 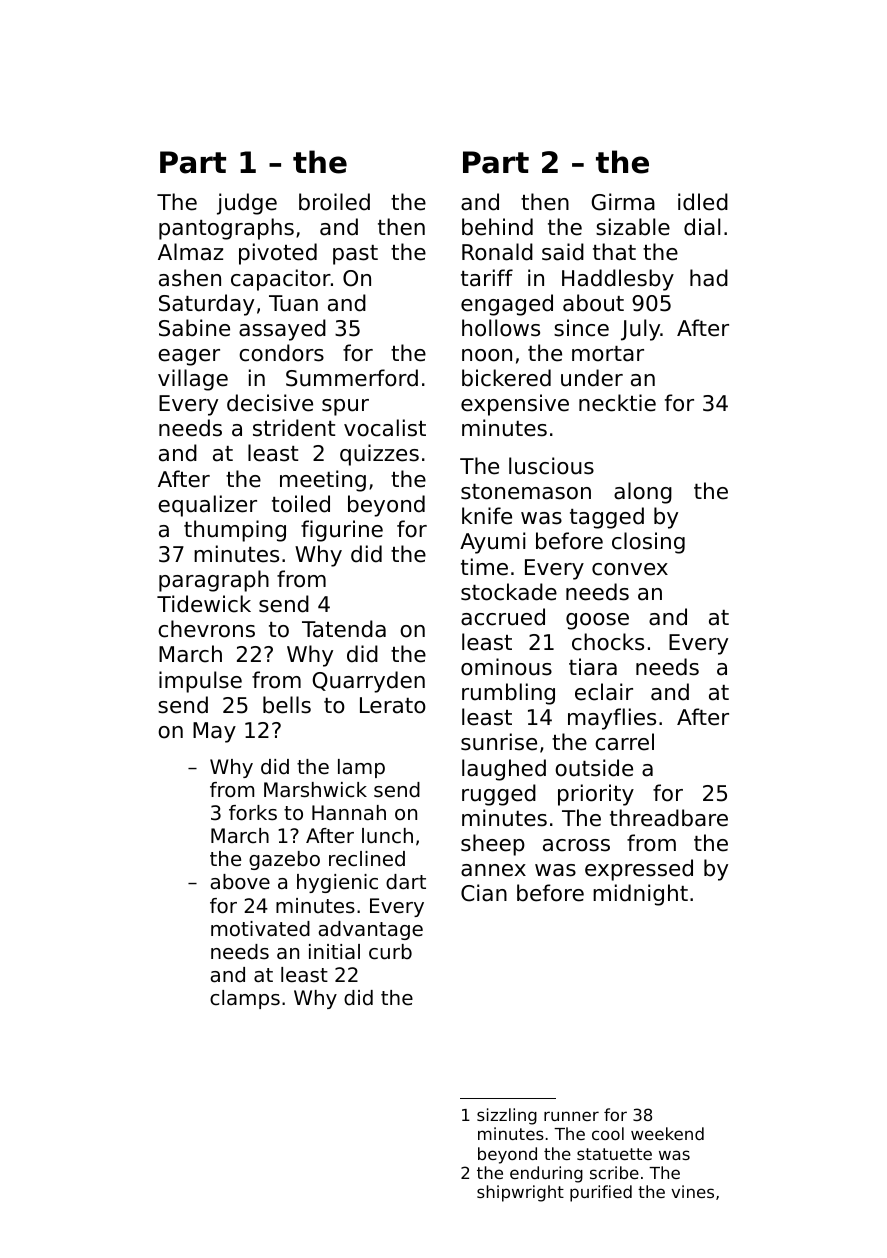 What do you see at coordinates (334, 202) in the screenshot?
I see `broiled` at bounding box center [334, 202].
